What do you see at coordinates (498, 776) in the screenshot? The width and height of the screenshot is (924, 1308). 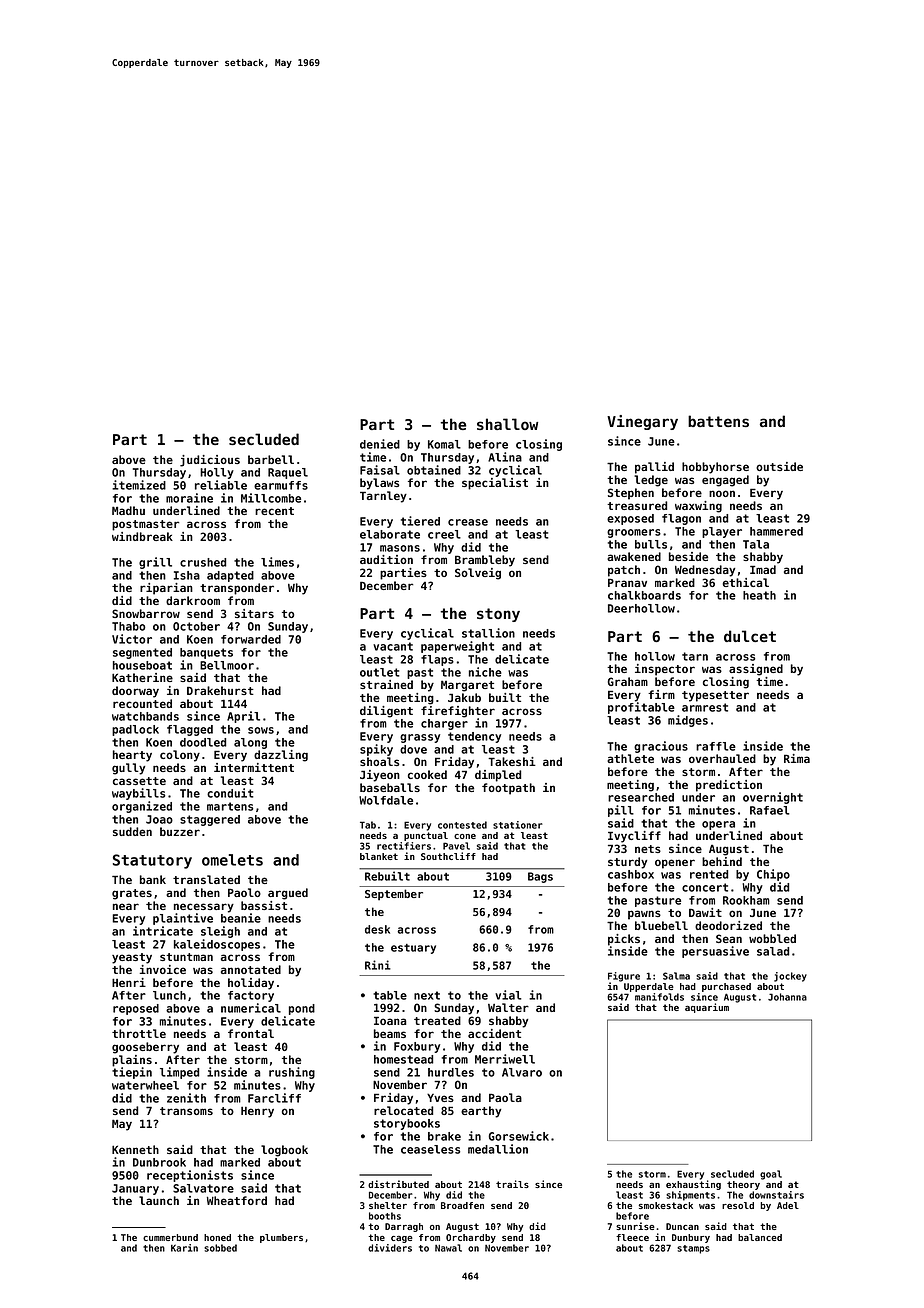 I see `dimpled` at bounding box center [498, 776].
